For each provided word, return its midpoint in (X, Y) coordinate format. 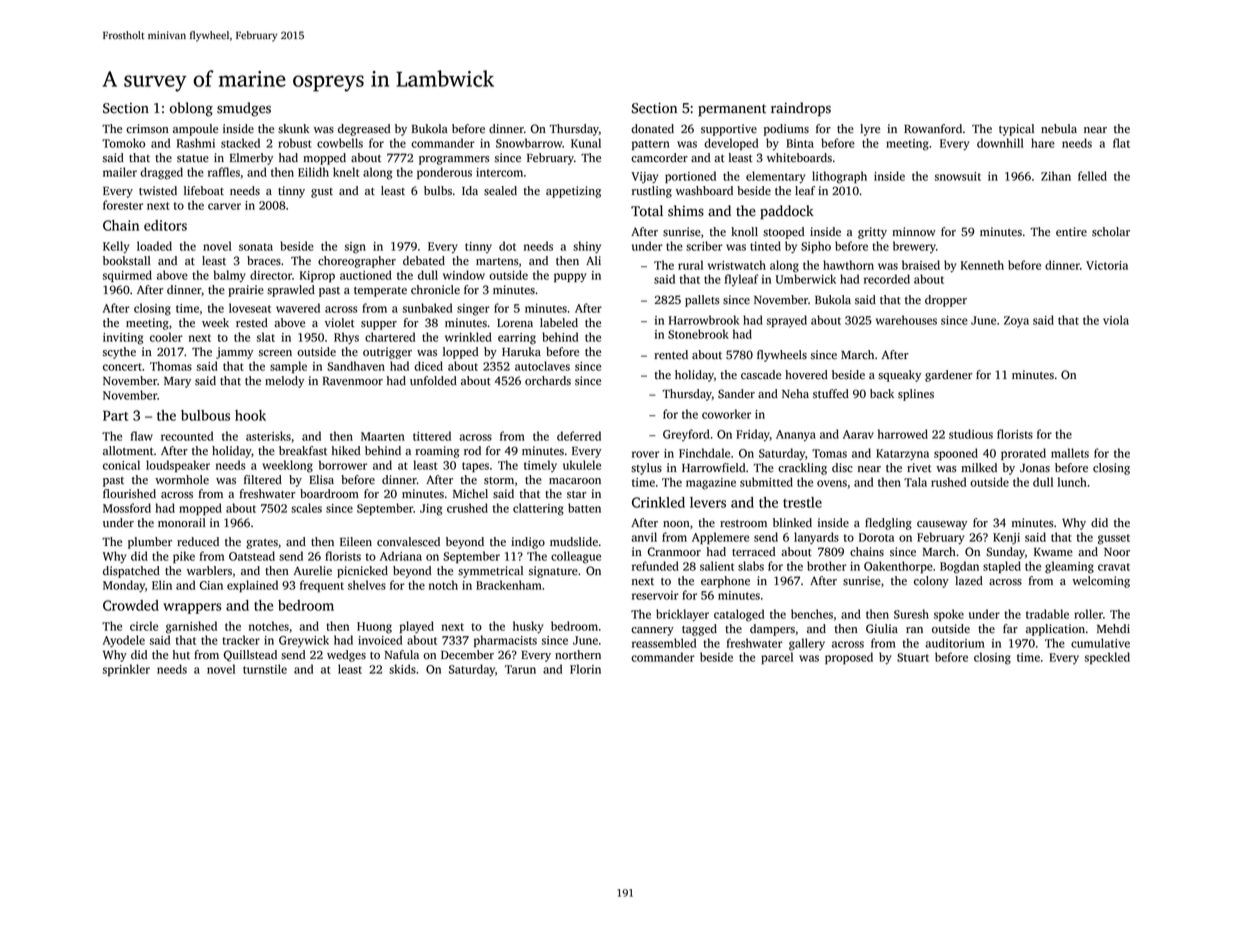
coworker (726, 414)
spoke (949, 615)
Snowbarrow (529, 143)
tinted (765, 246)
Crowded (131, 605)
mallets (1070, 453)
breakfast (303, 451)
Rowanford (933, 129)
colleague (576, 557)
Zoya (1016, 321)
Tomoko (123, 143)
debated (424, 261)
